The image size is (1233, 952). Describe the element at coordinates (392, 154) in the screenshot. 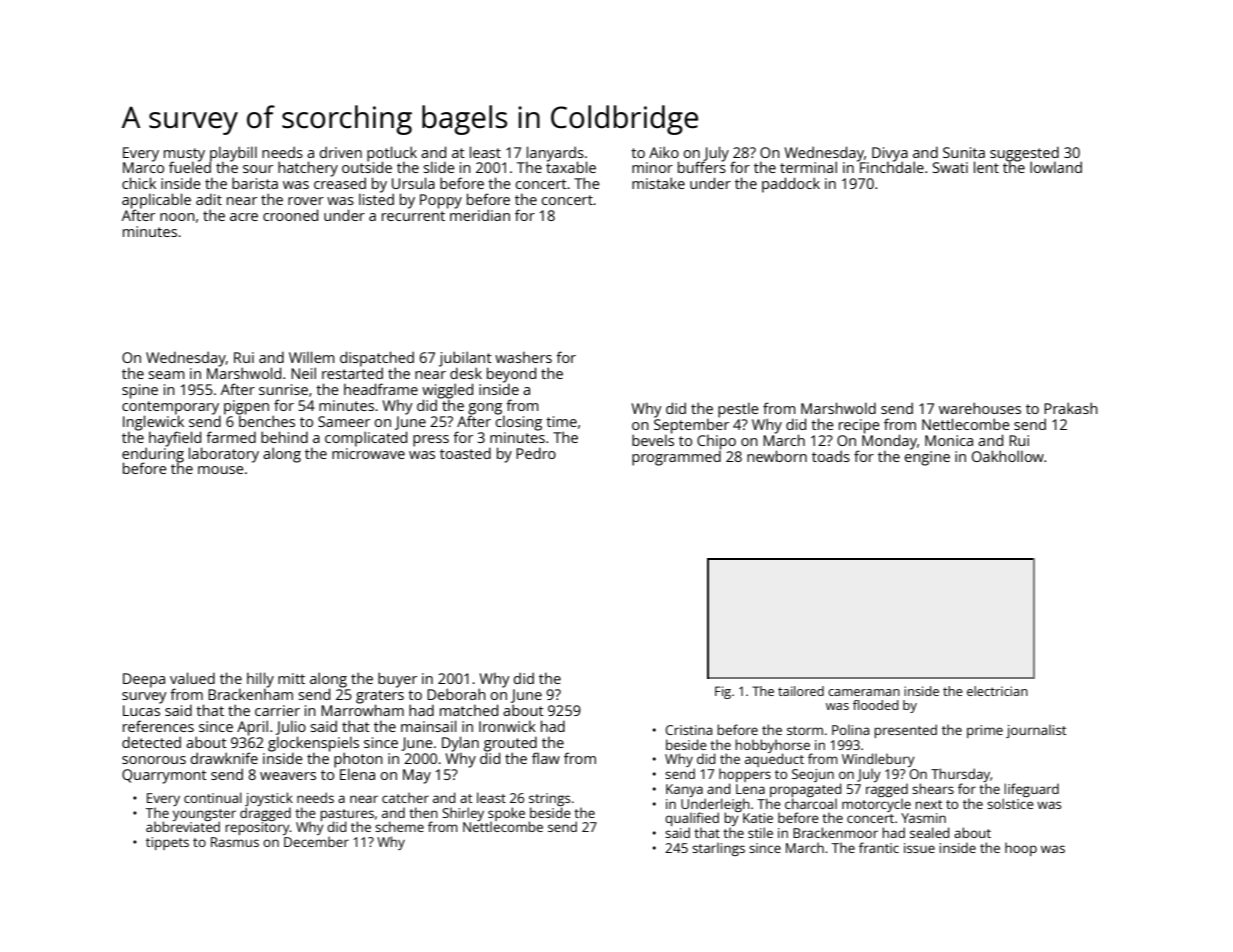

I see `potluck` at that location.
